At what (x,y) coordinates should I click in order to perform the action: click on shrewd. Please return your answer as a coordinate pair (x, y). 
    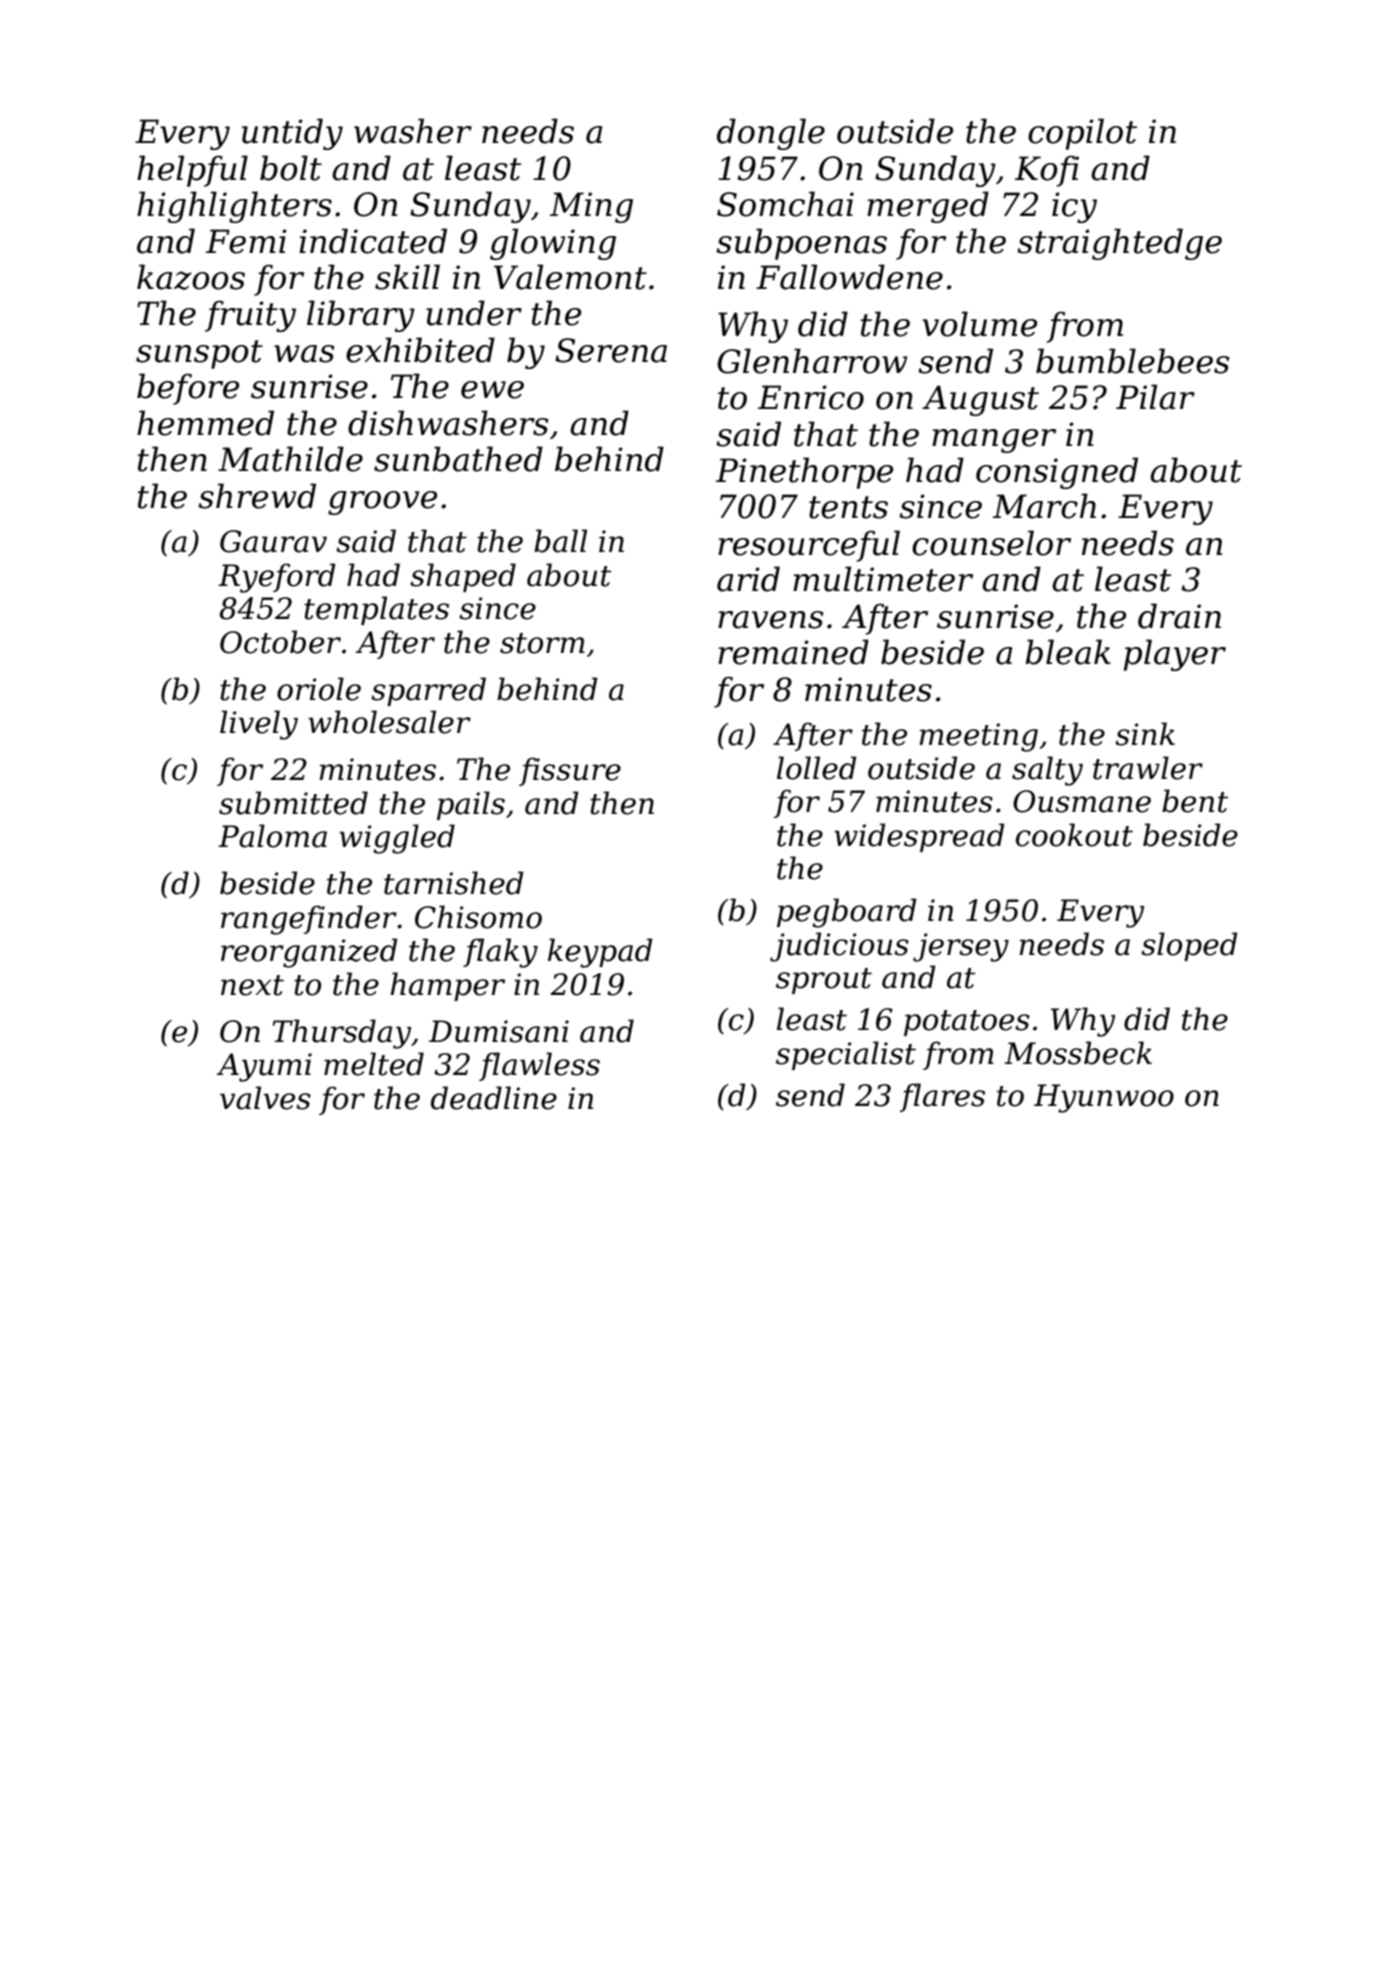
    Looking at the image, I should click on (257, 496).
